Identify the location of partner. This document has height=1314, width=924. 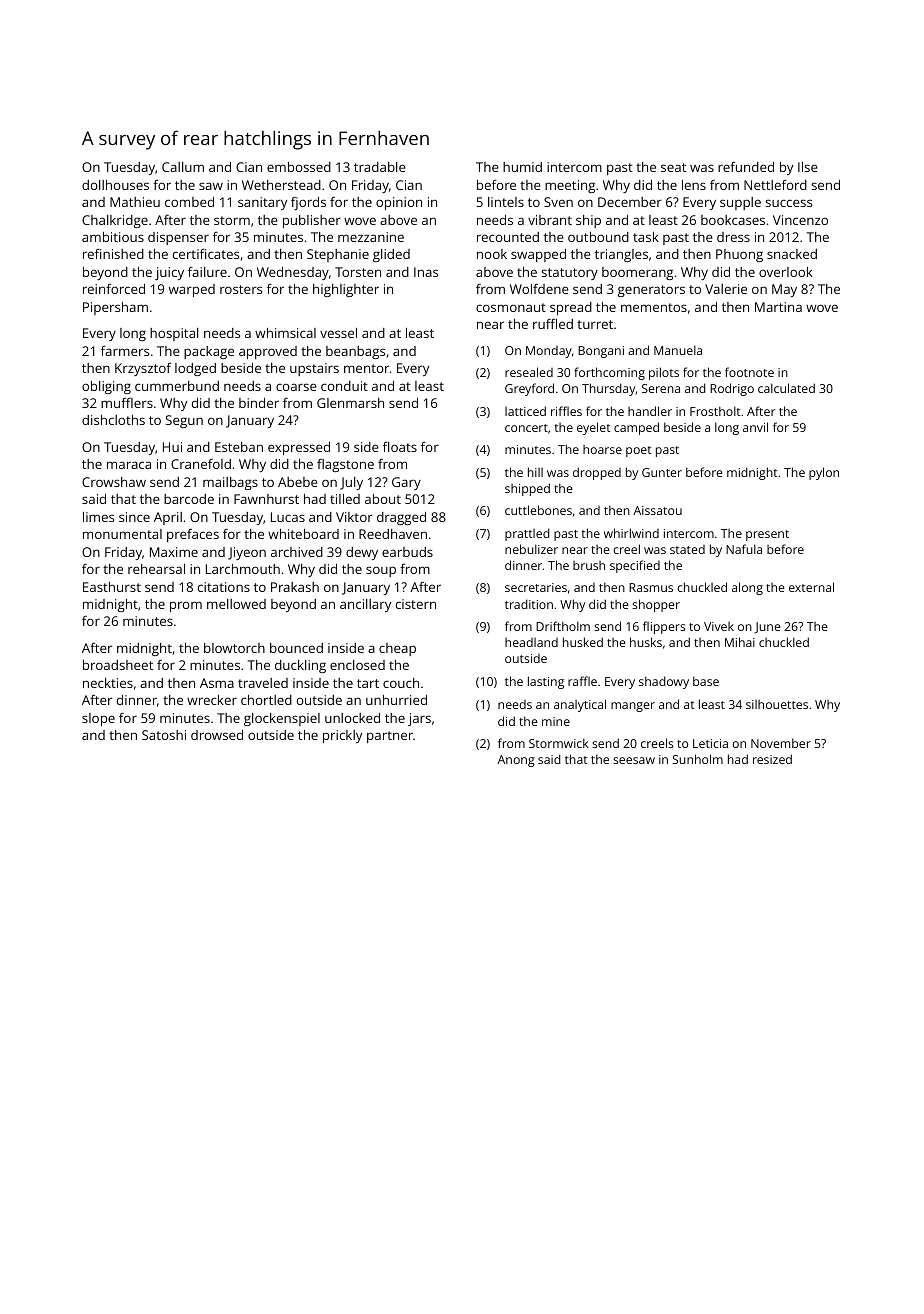
(390, 737).
